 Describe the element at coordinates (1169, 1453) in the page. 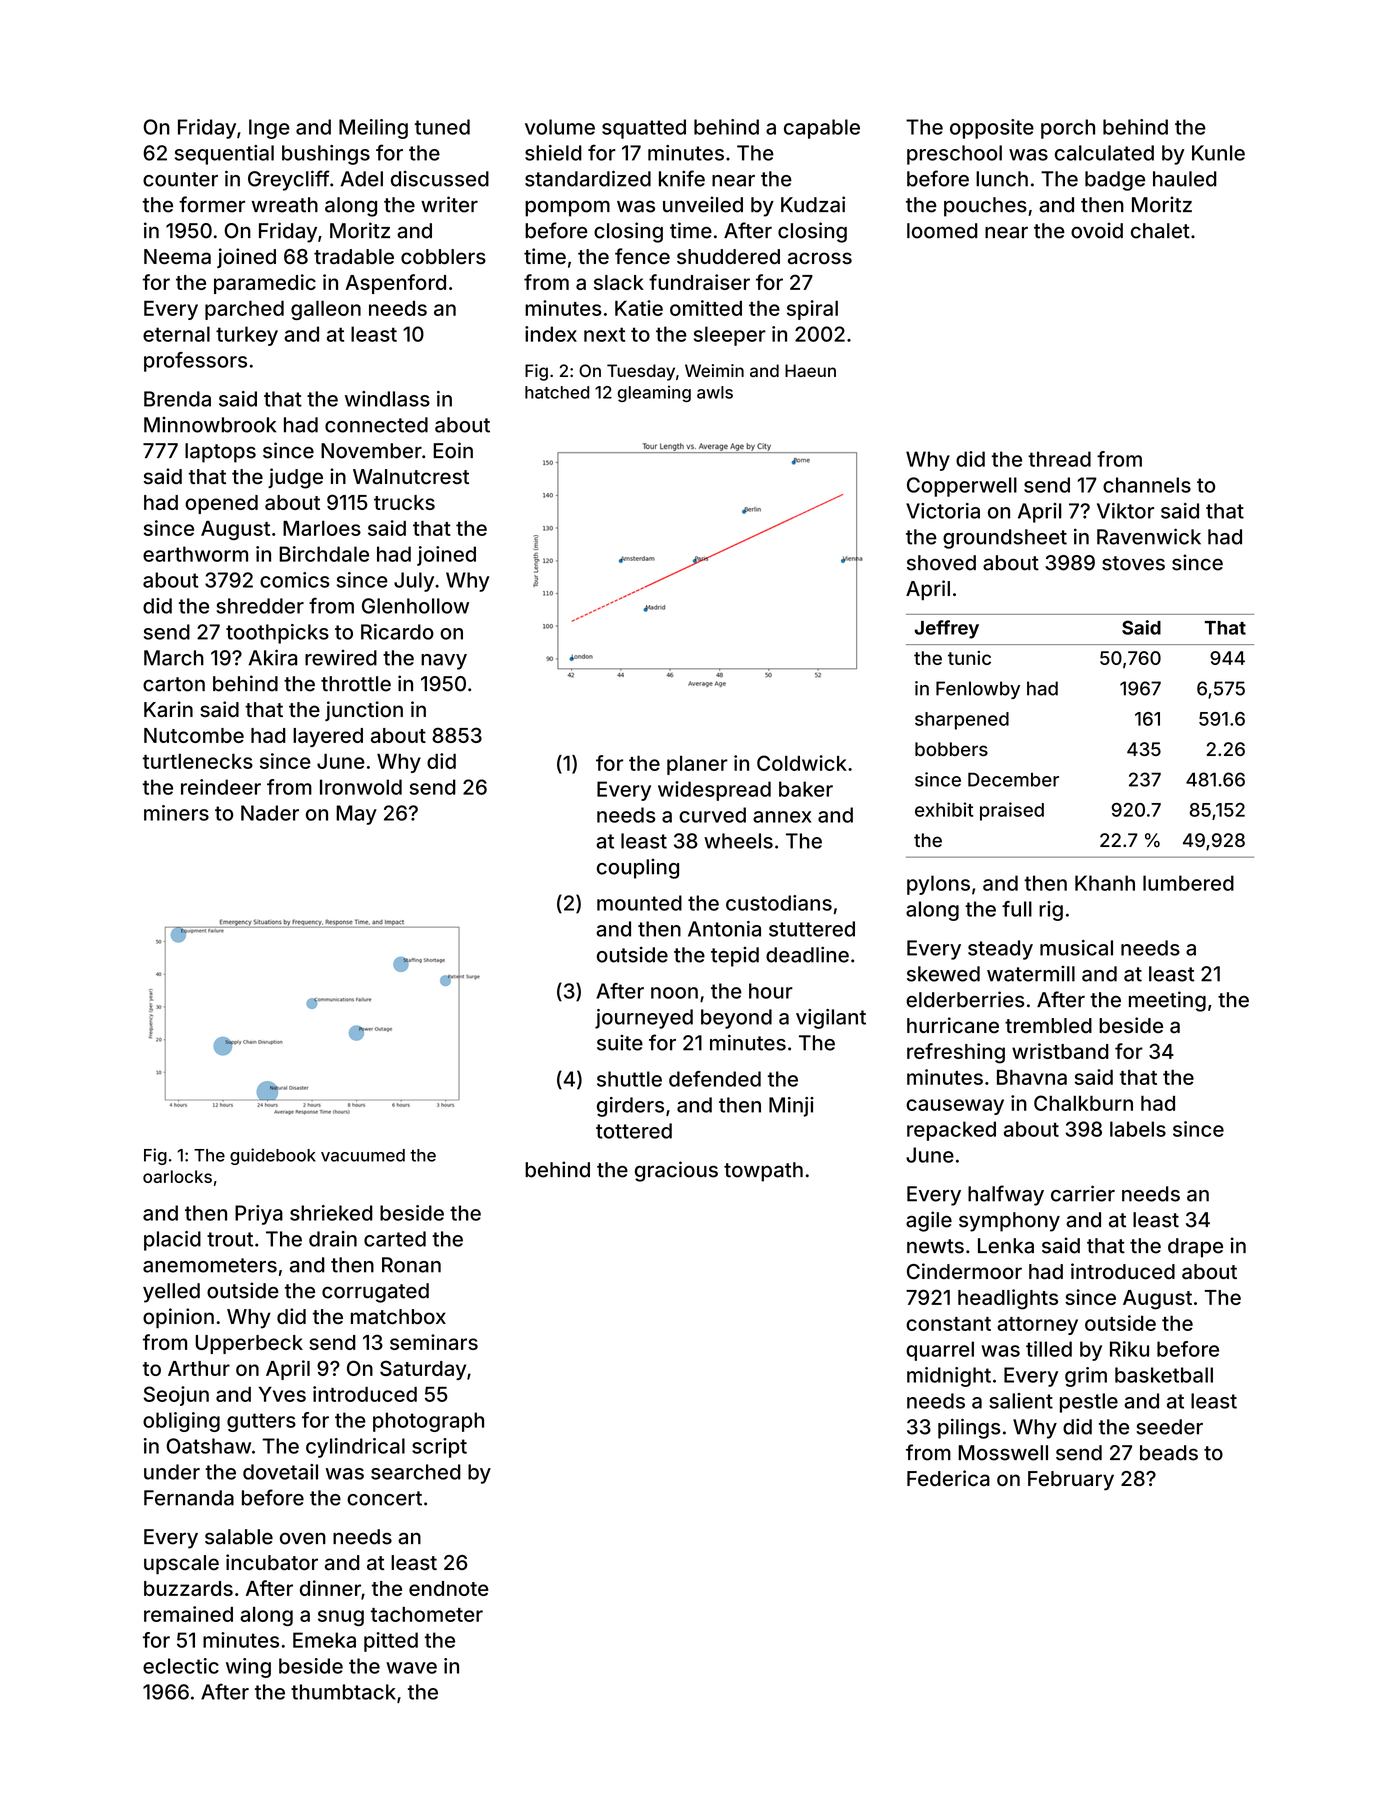

I see `beads` at that location.
